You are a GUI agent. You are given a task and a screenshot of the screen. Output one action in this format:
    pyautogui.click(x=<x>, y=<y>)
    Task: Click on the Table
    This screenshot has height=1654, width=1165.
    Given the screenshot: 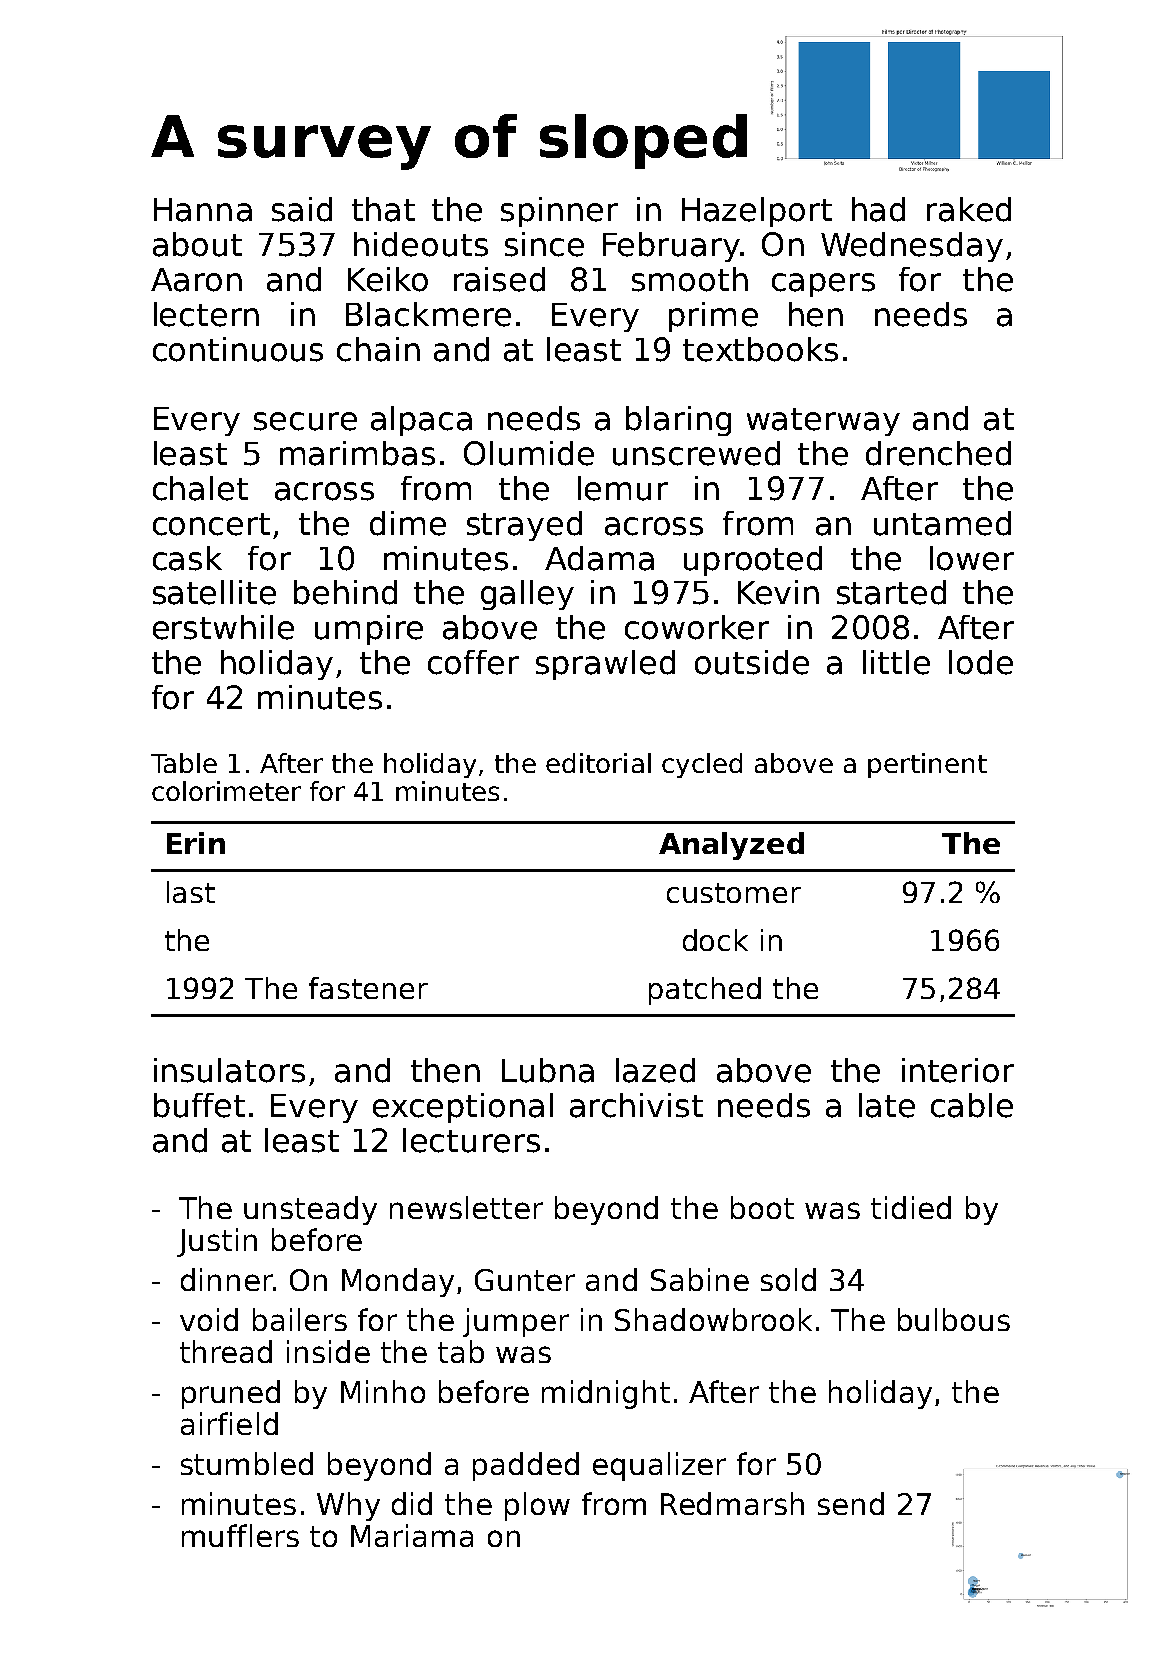 What is the action you would take?
    pyautogui.click(x=184, y=763)
